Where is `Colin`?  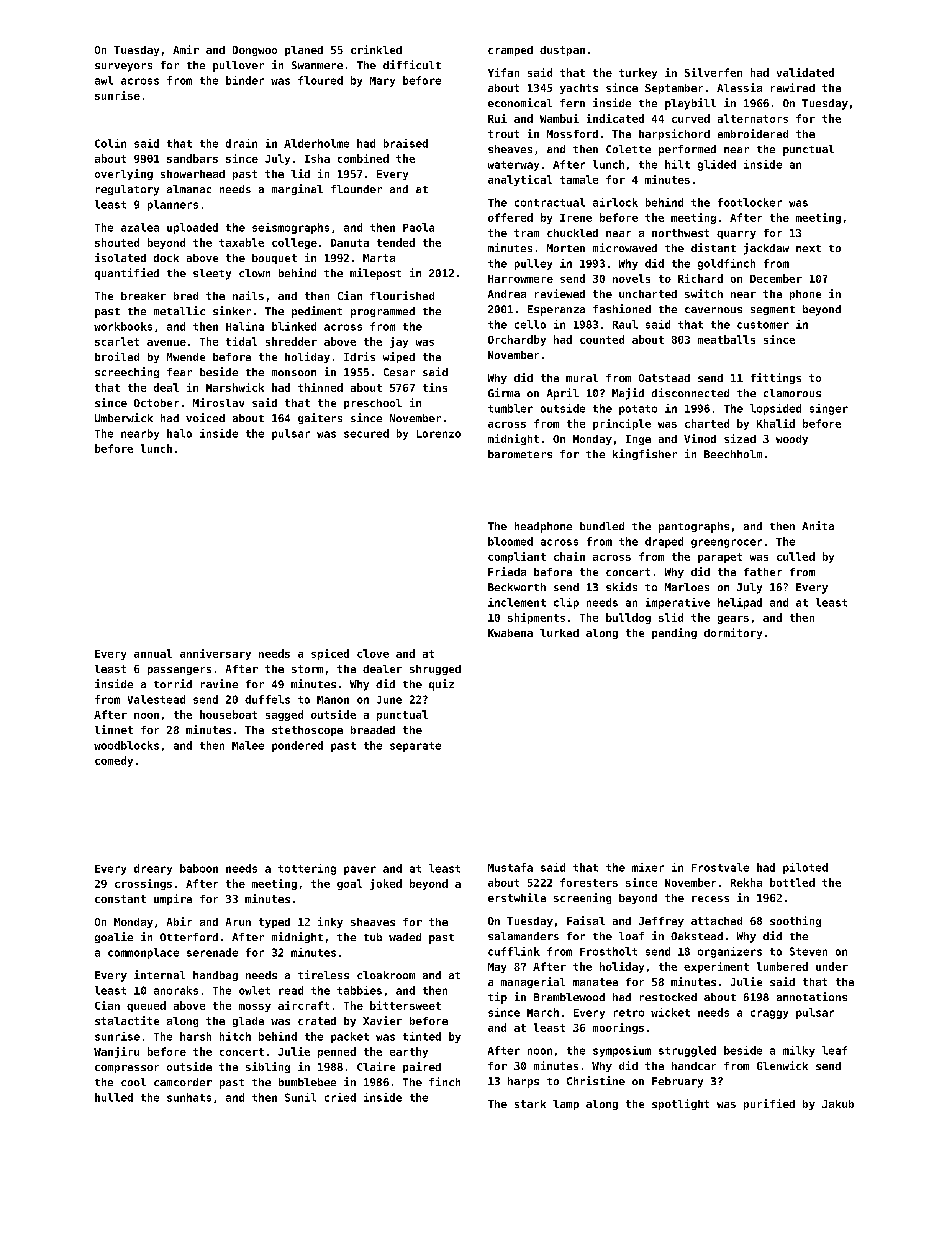
Colin is located at coordinates (110, 143).
